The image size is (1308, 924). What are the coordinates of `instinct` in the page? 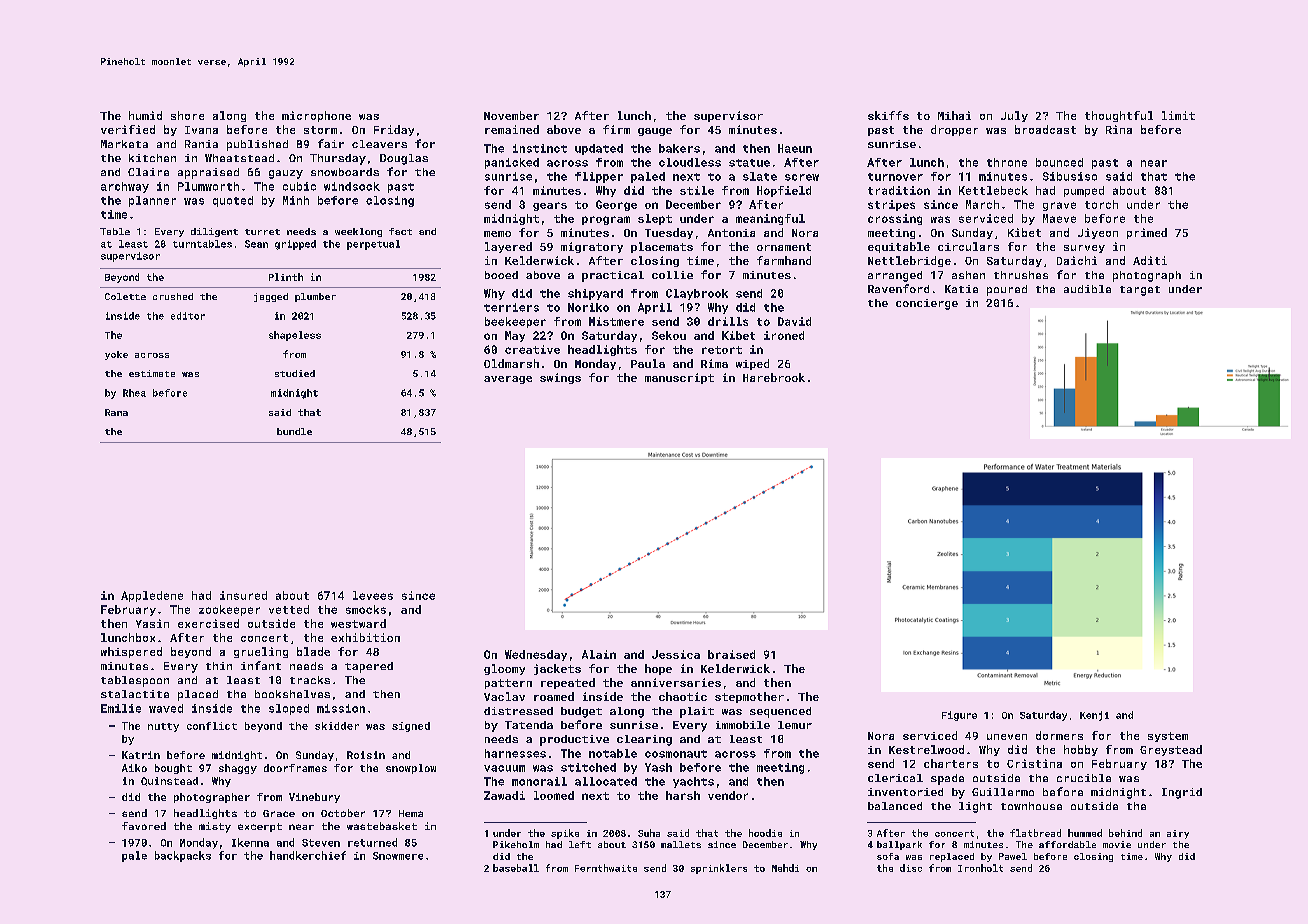 It's located at (540, 148).
